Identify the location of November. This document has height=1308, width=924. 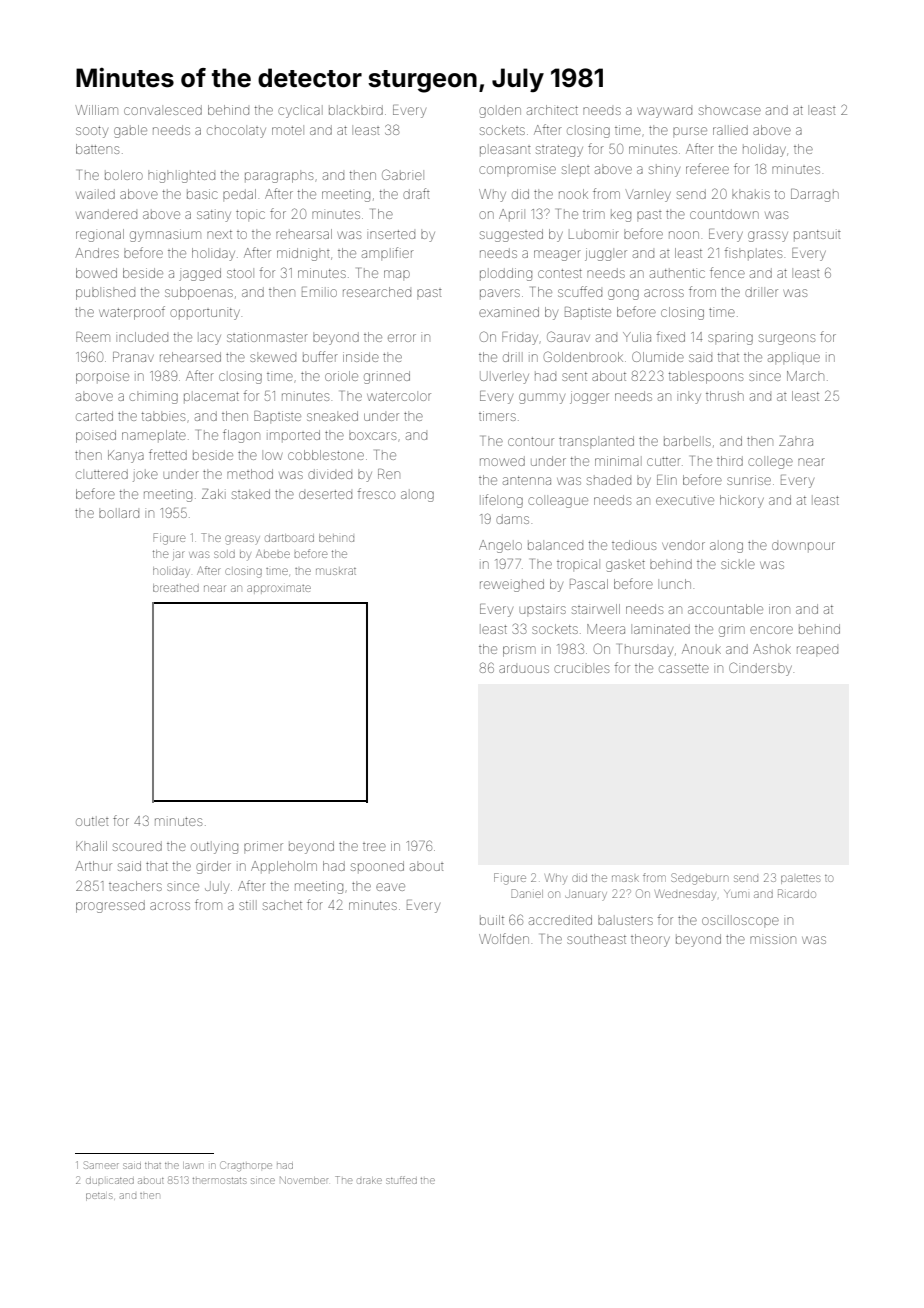
(304, 1180).
